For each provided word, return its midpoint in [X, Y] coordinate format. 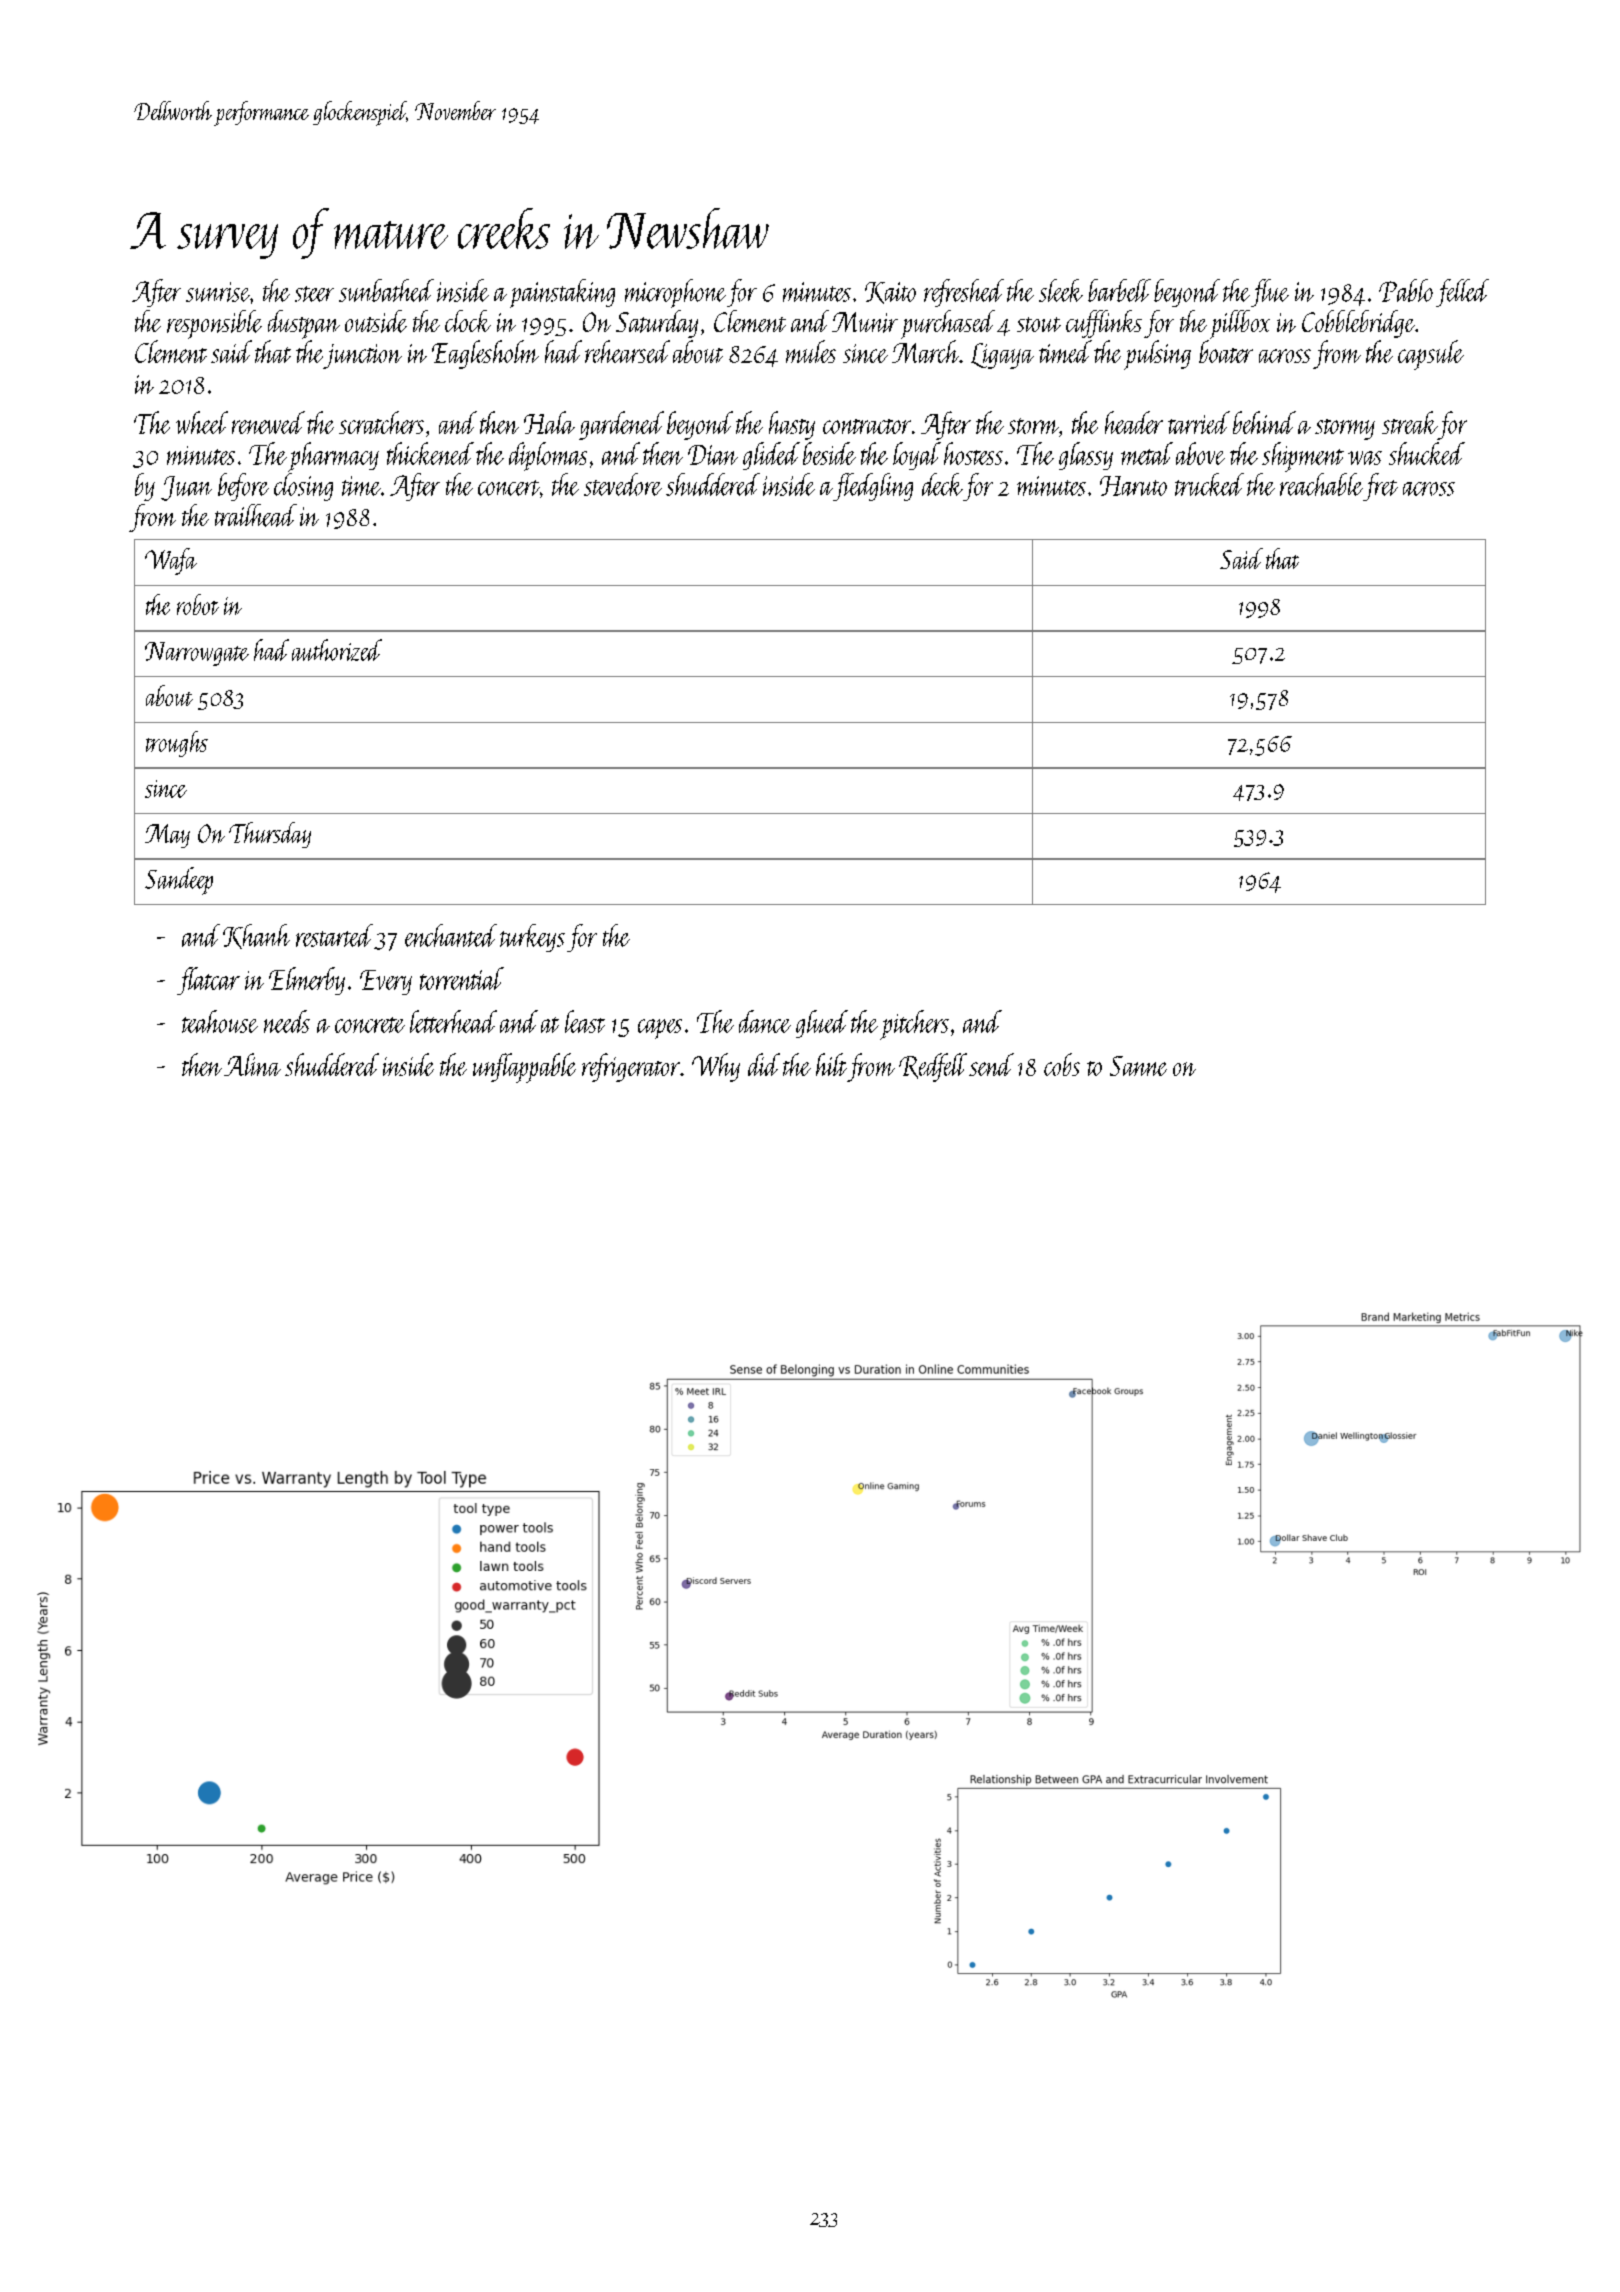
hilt [831, 1064]
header [1134, 422]
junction [363, 356]
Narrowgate [197, 654]
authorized [337, 650]
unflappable [524, 1068]
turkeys [532, 938]
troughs [177, 744]
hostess [973, 453]
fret [1380, 487]
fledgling [873, 487]
